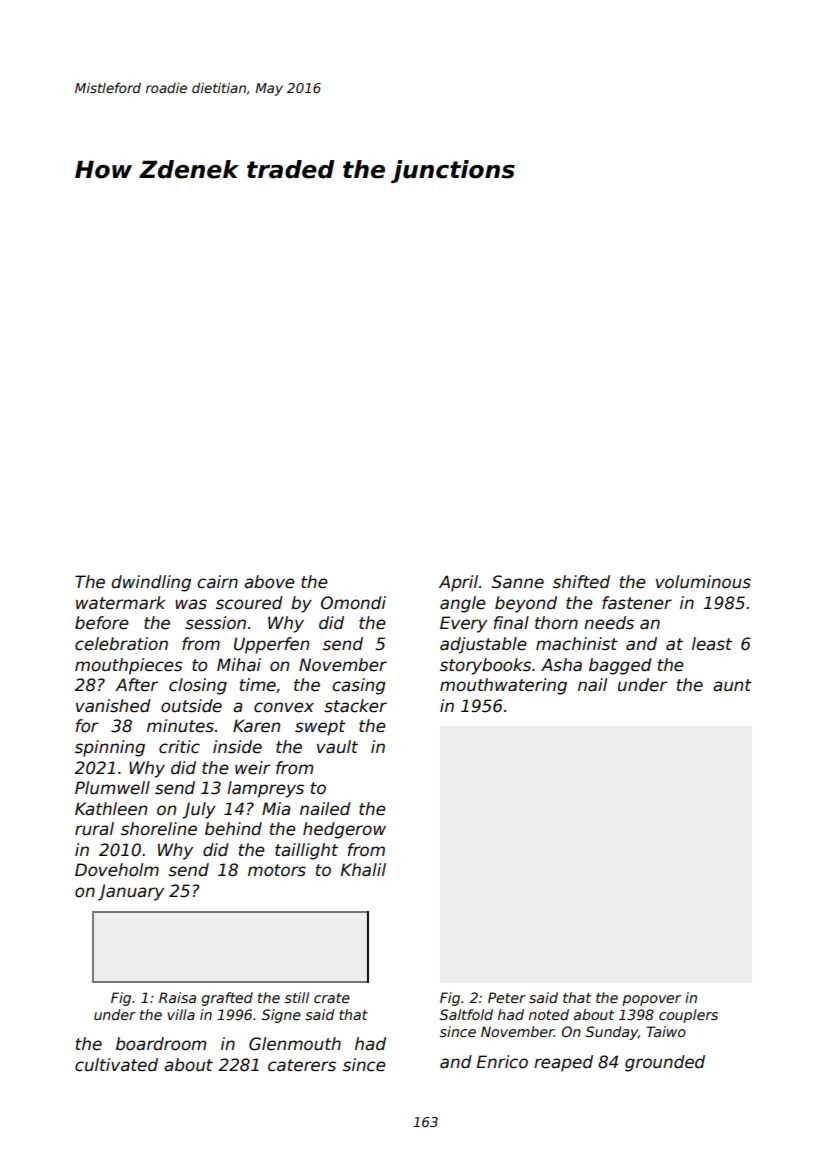  What do you see at coordinates (502, 1062) in the page?
I see `Enrico` at bounding box center [502, 1062].
